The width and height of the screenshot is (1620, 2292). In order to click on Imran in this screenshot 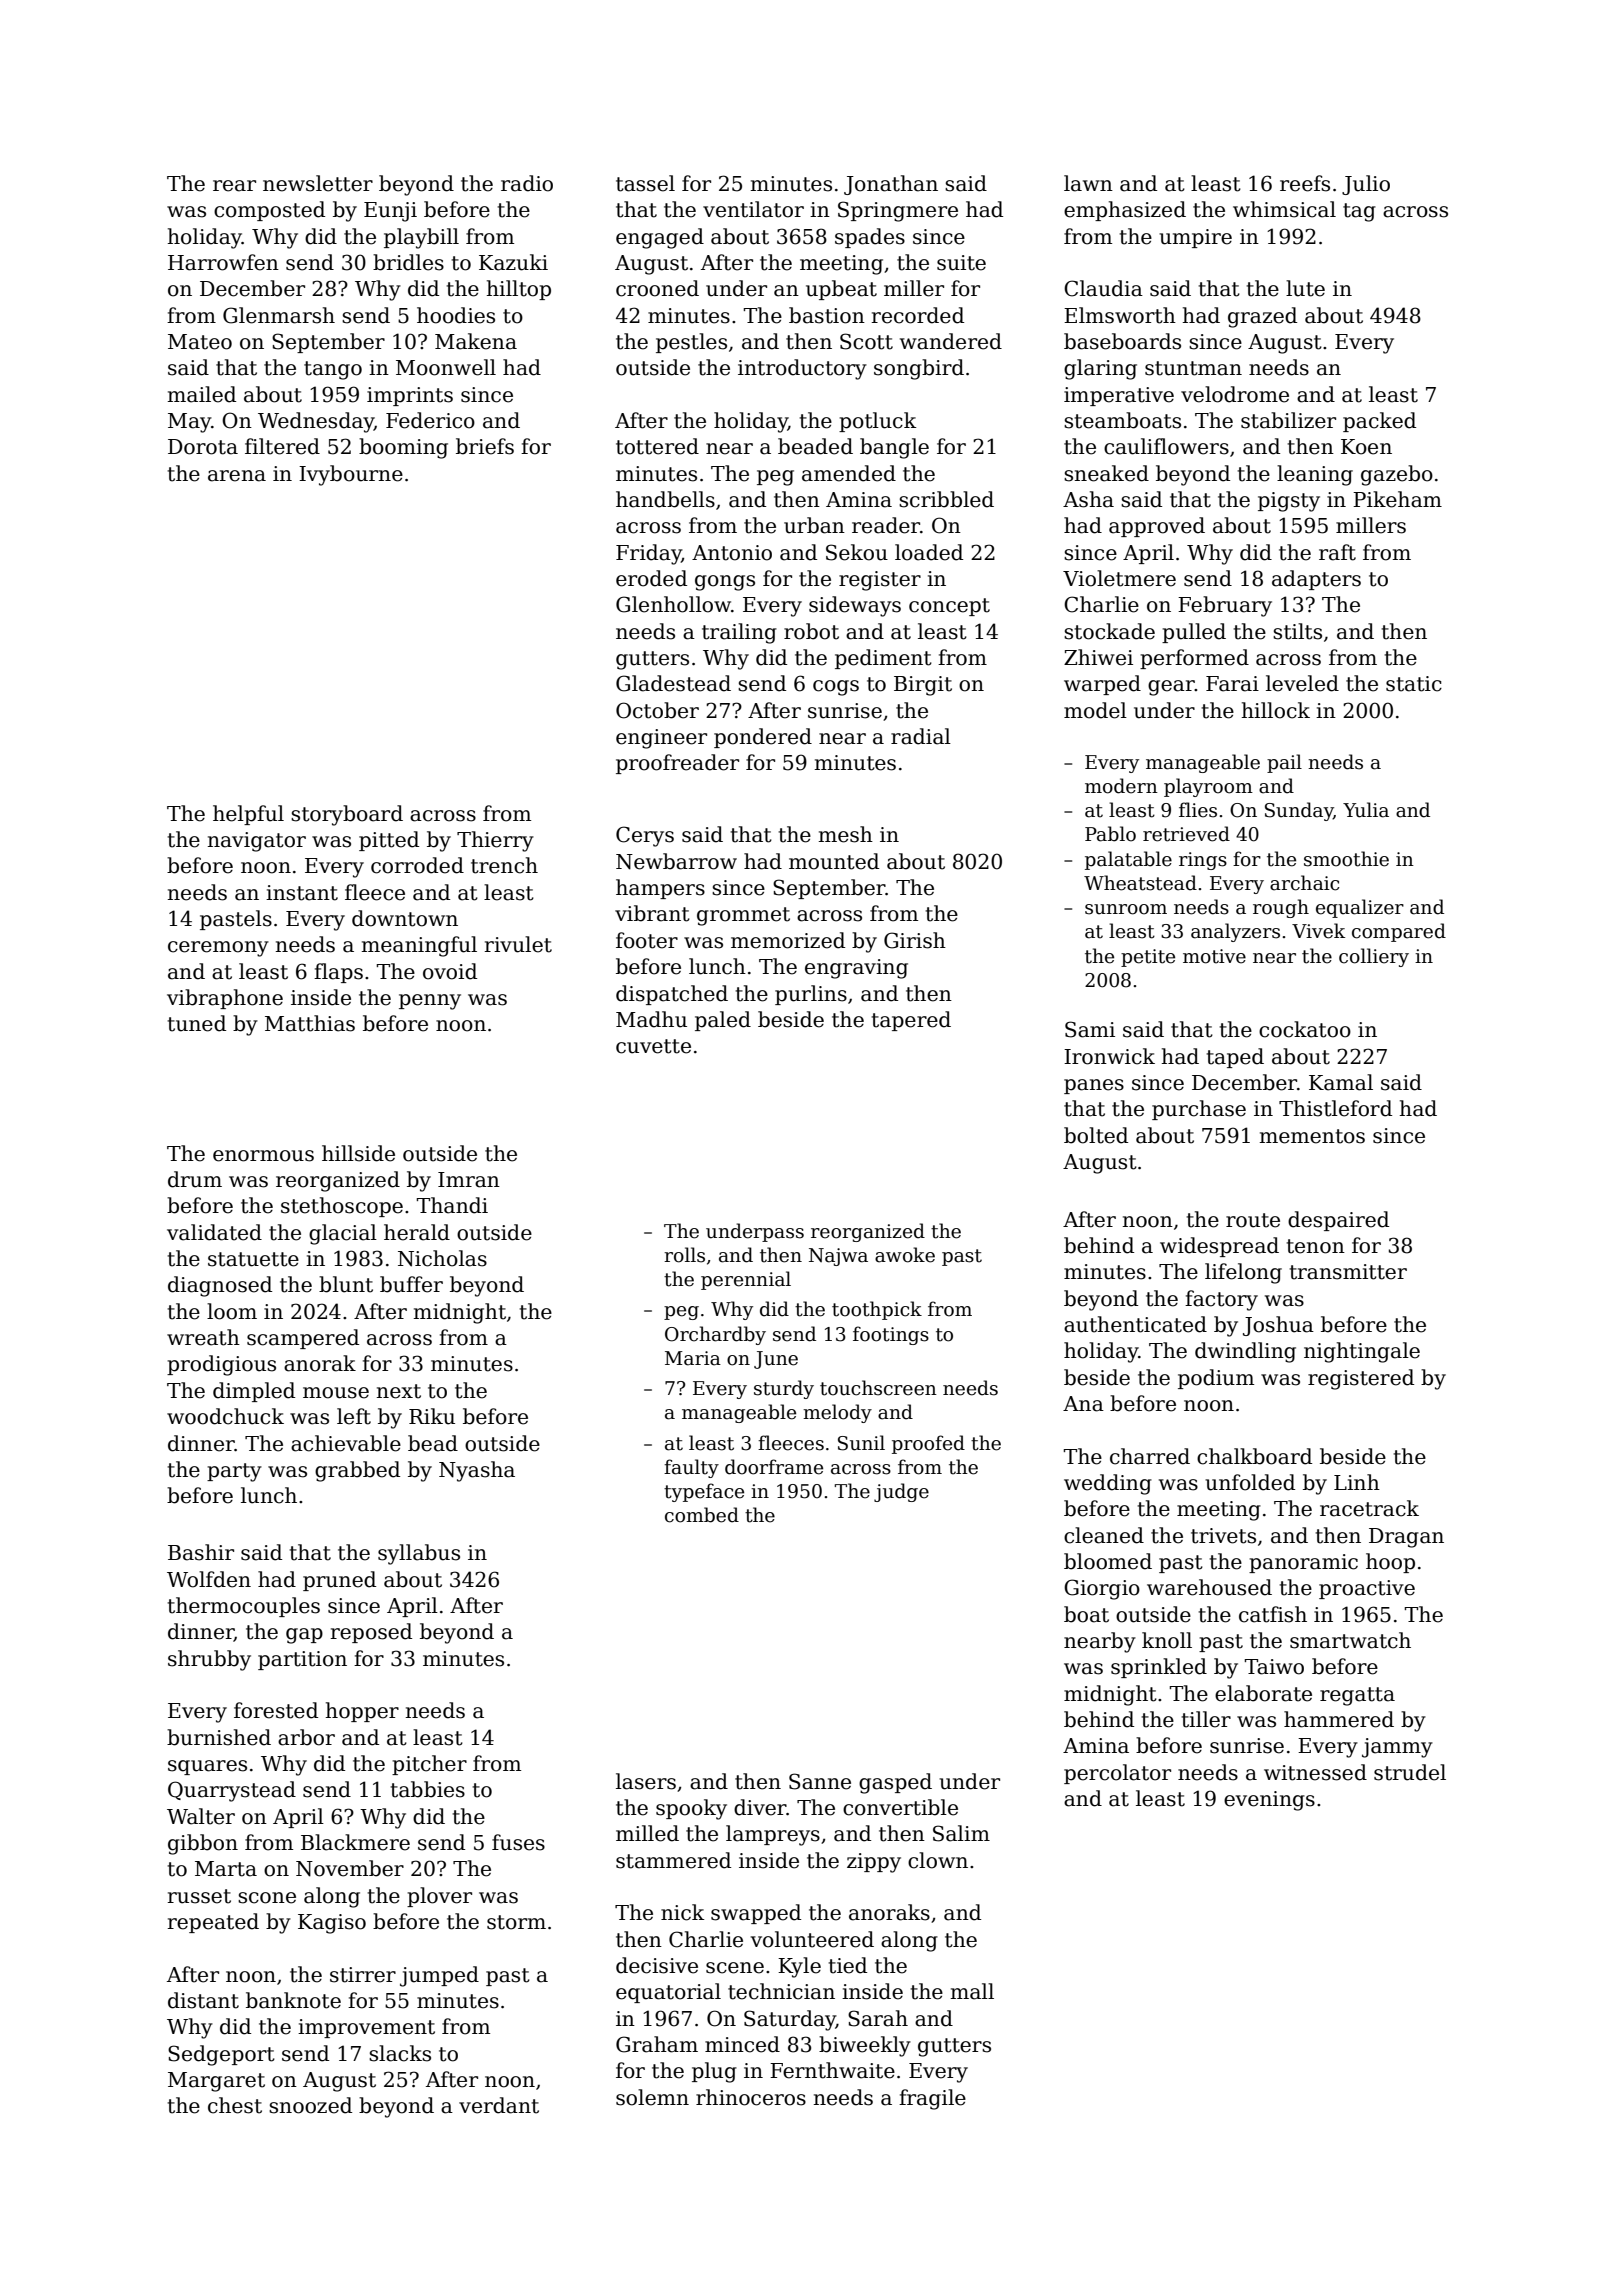, I will do `click(469, 1180)`.
